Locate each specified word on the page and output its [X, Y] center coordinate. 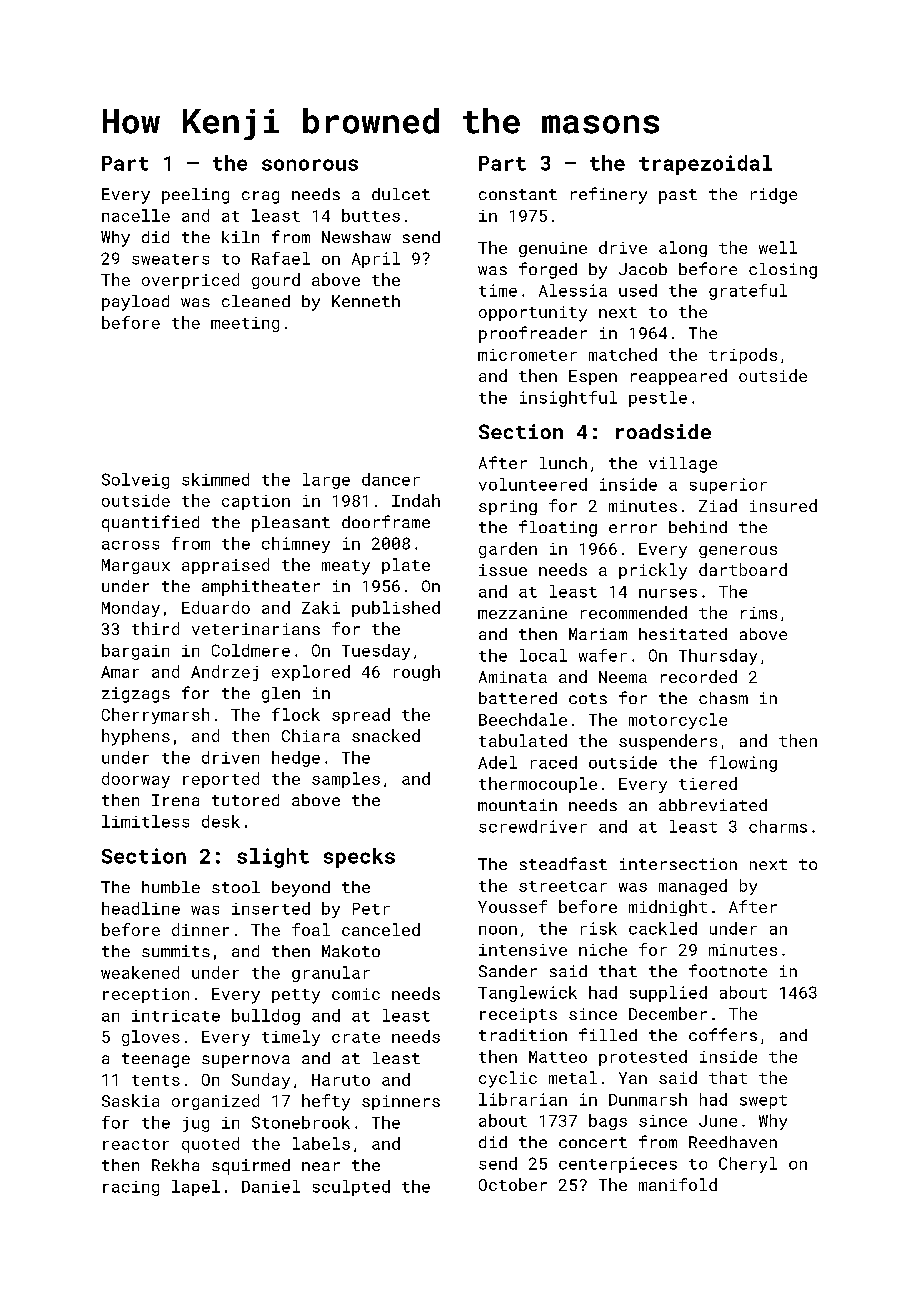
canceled [381, 929]
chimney [296, 545]
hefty [326, 1102]
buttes [371, 215]
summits [176, 951]
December [668, 1013]
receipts [518, 1015]
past [678, 196]
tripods [743, 356]
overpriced [190, 281]
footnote [728, 970]
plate [406, 566]
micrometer [527, 355]
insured [783, 505]
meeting [245, 324]
